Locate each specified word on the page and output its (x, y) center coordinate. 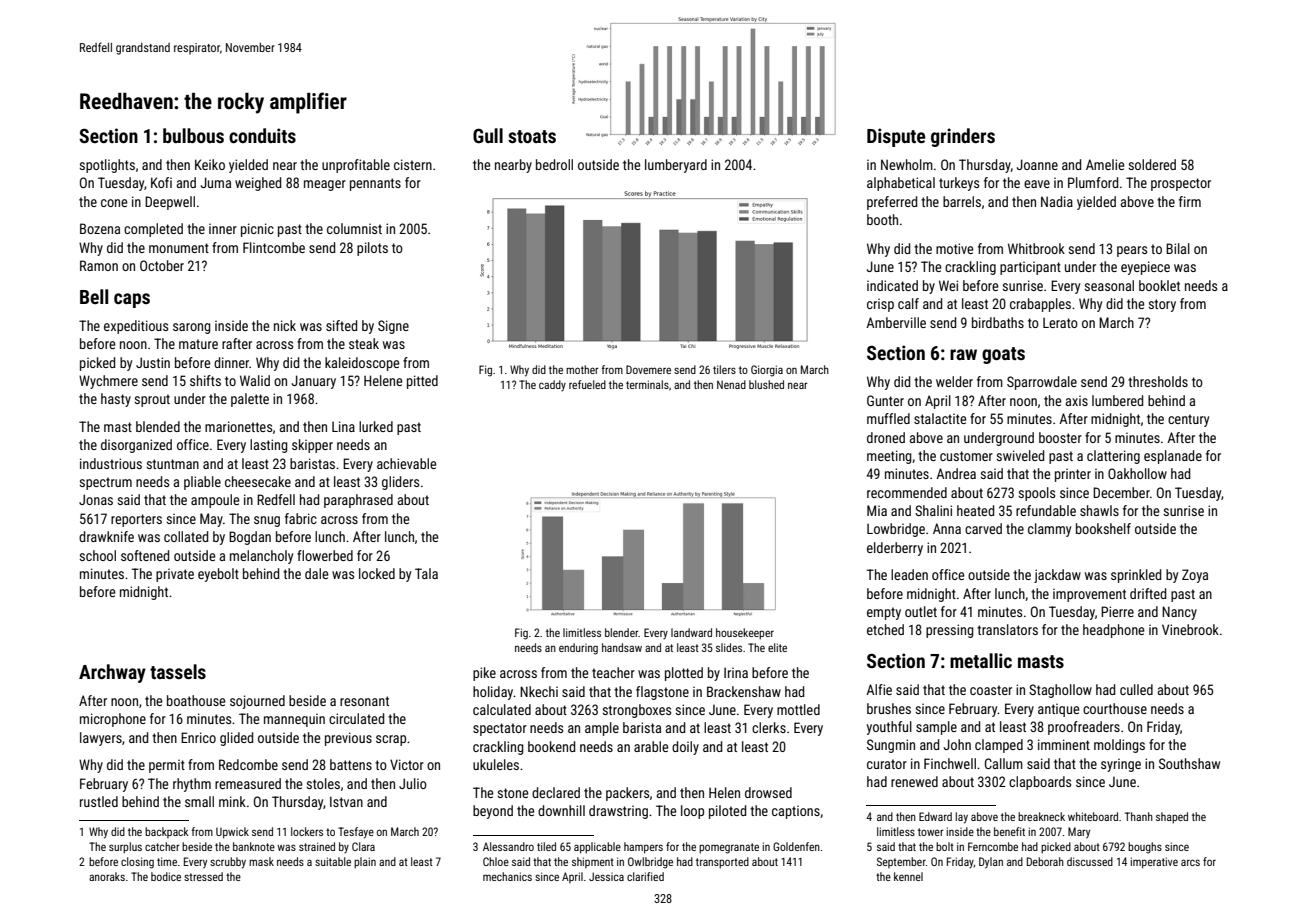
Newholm (907, 164)
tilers (724, 369)
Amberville (896, 322)
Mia (877, 510)
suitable (333, 861)
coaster (991, 690)
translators (1007, 629)
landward (691, 632)
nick (285, 325)
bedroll (554, 164)
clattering (1113, 457)
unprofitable (356, 166)
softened (145, 555)
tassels (178, 671)
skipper (312, 446)
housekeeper (745, 634)
